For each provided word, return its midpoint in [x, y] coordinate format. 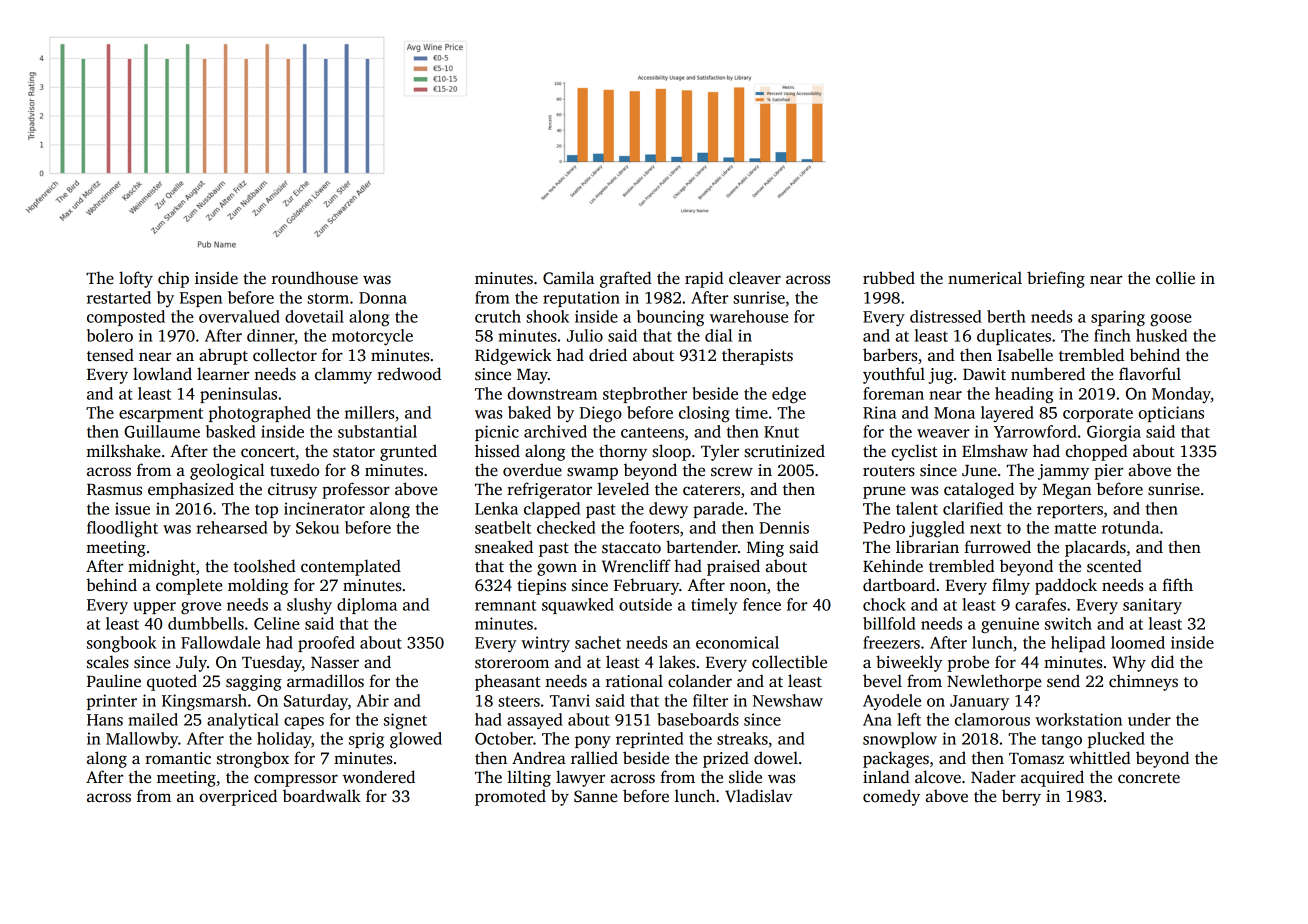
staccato [631, 548]
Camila [568, 278]
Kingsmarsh [204, 702]
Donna [383, 298]
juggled [936, 529]
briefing [1056, 279]
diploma [367, 606]
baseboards [698, 719]
